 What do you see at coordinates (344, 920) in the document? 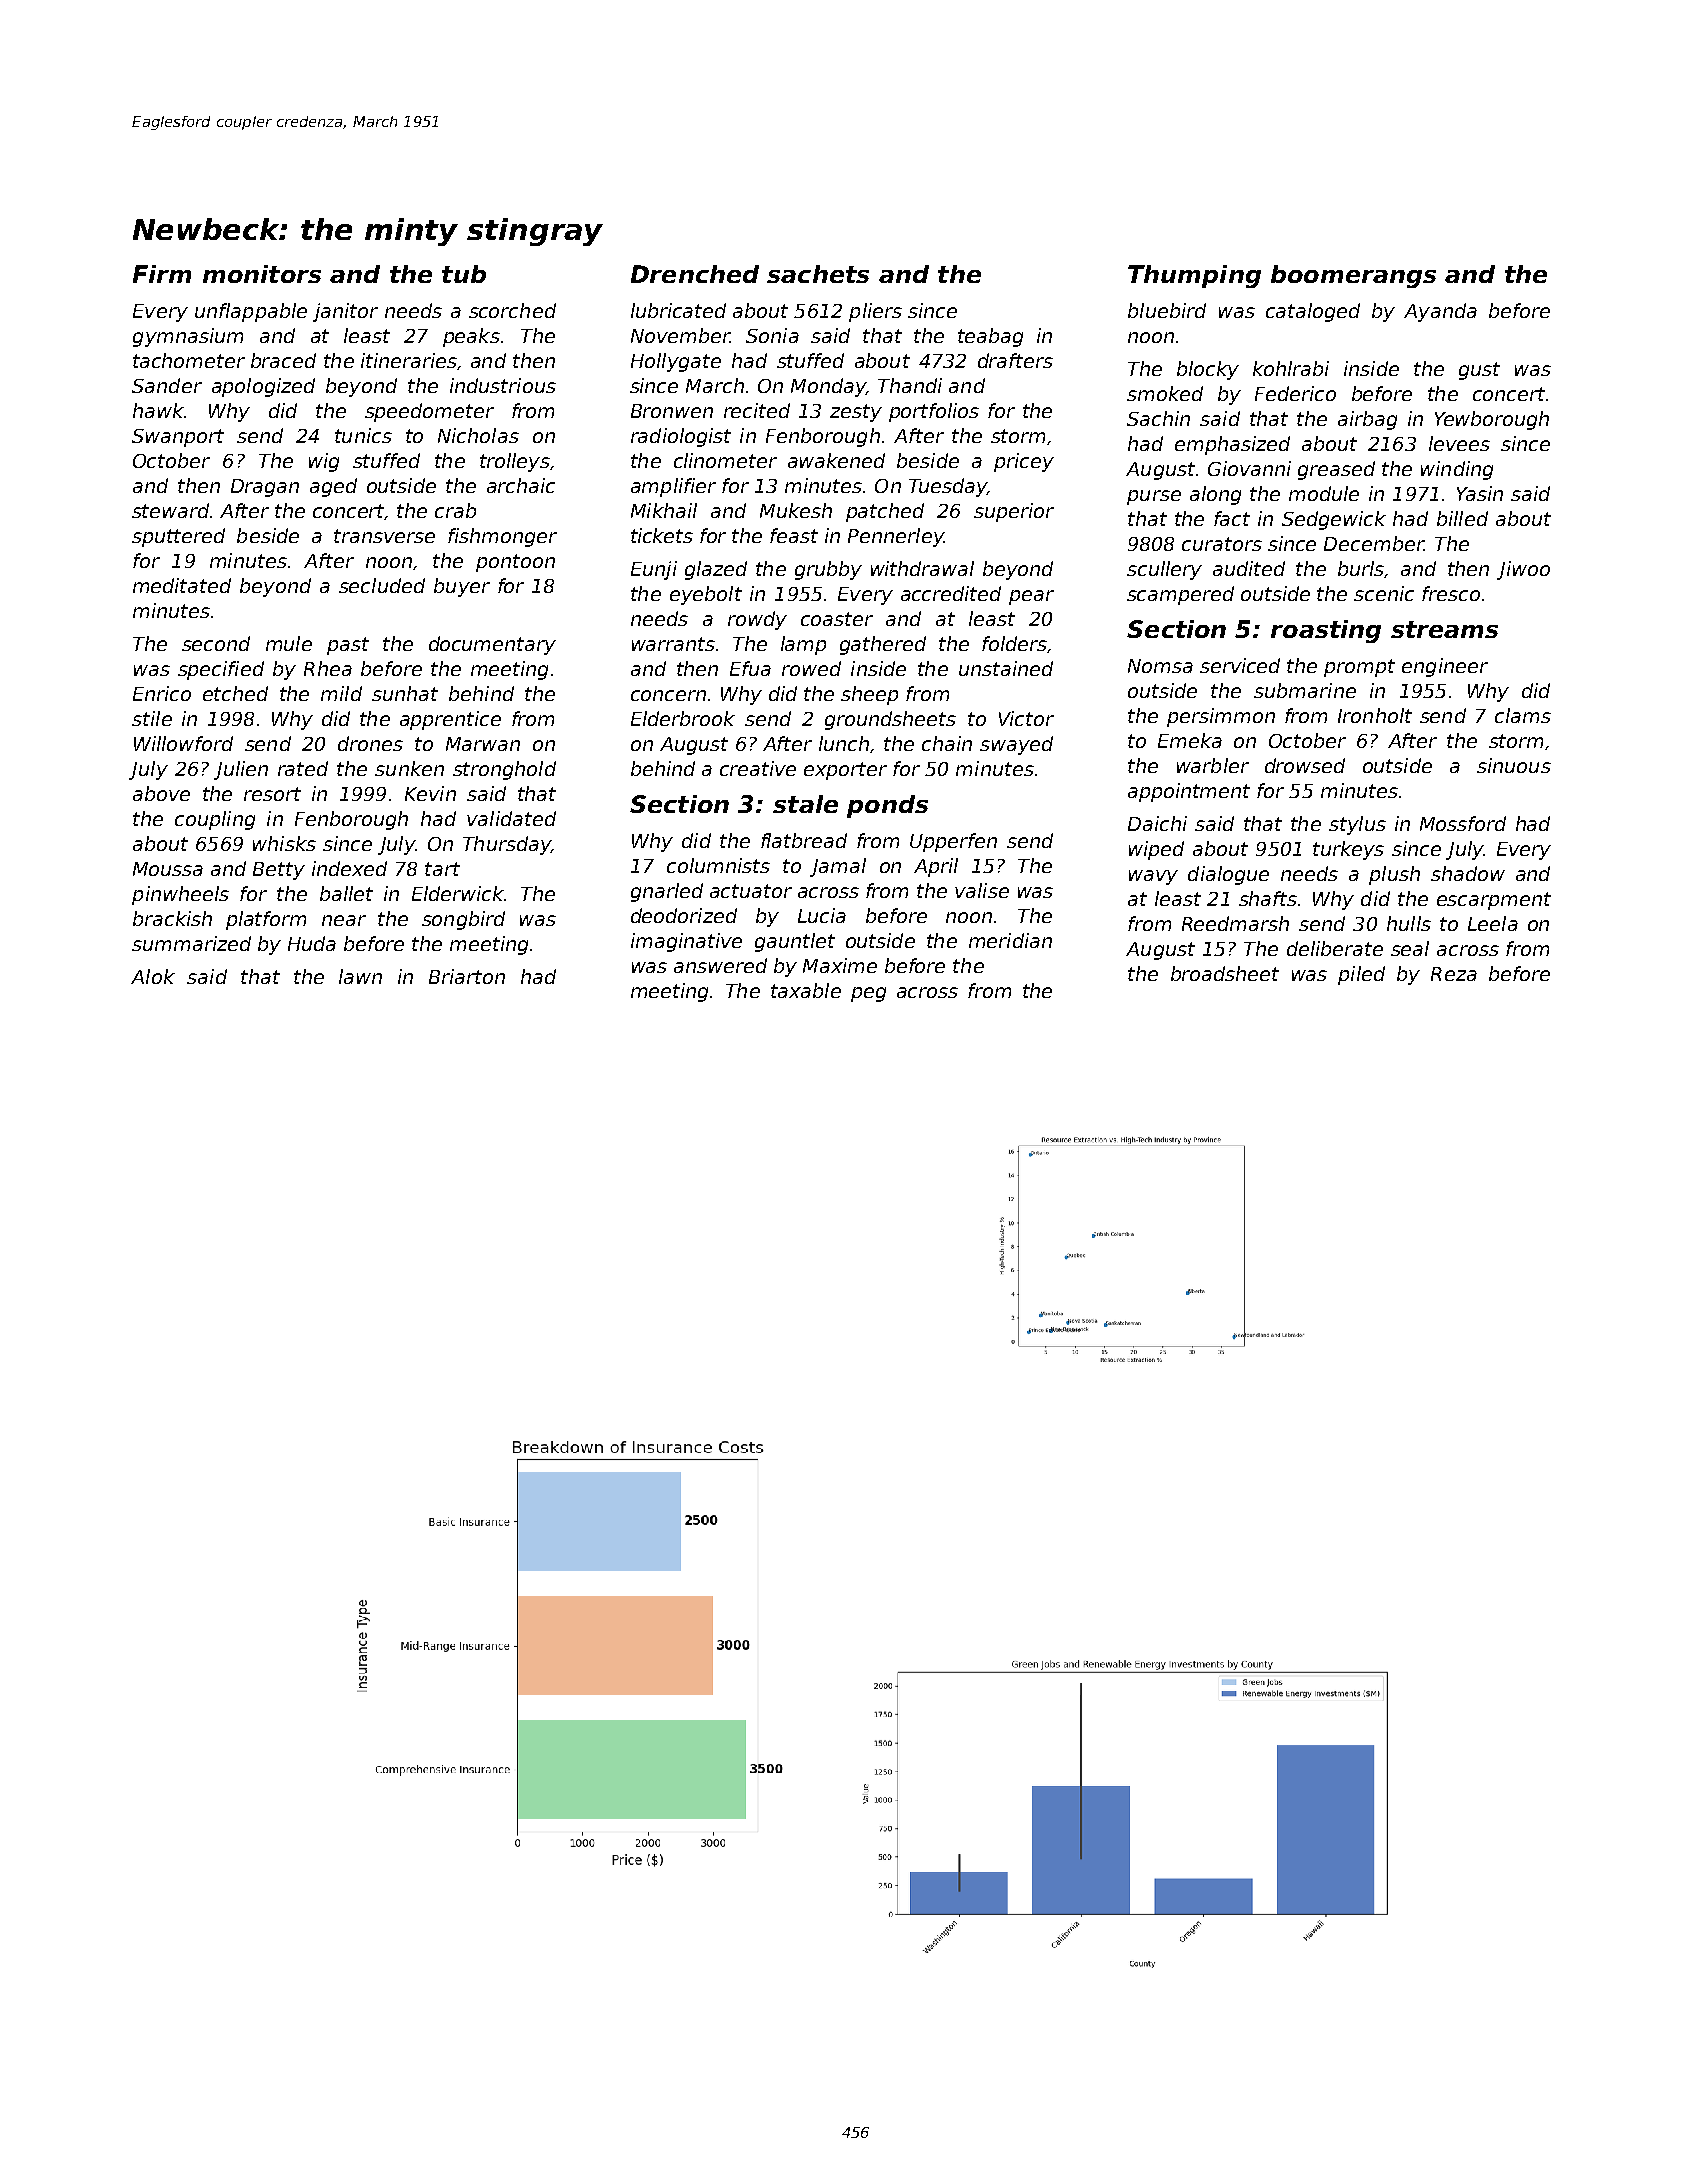
I see `near` at bounding box center [344, 920].
